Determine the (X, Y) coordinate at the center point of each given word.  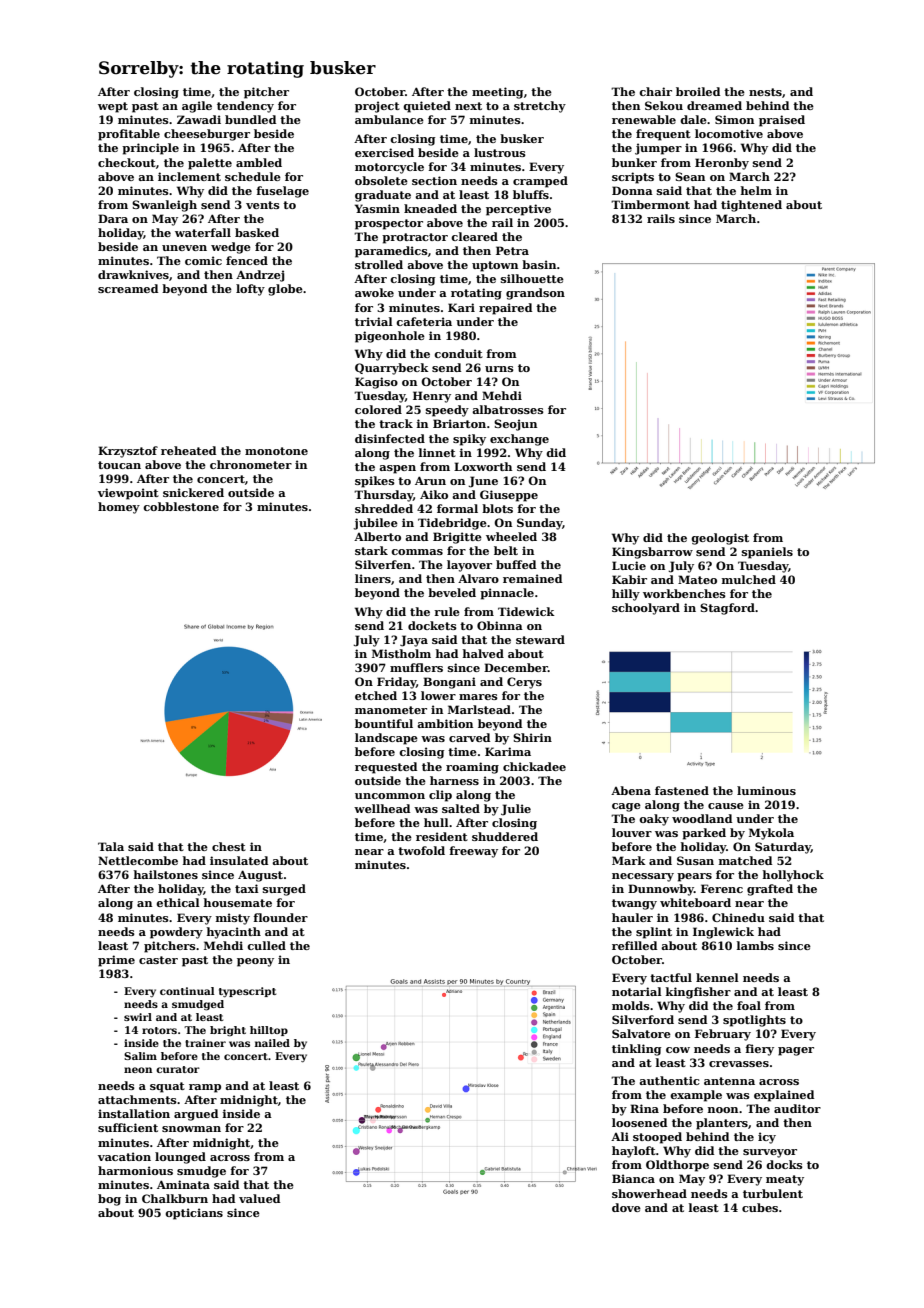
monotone (276, 451)
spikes (375, 482)
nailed (272, 1043)
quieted (427, 107)
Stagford (727, 609)
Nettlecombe (138, 860)
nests (765, 92)
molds (631, 1005)
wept (113, 107)
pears (694, 877)
